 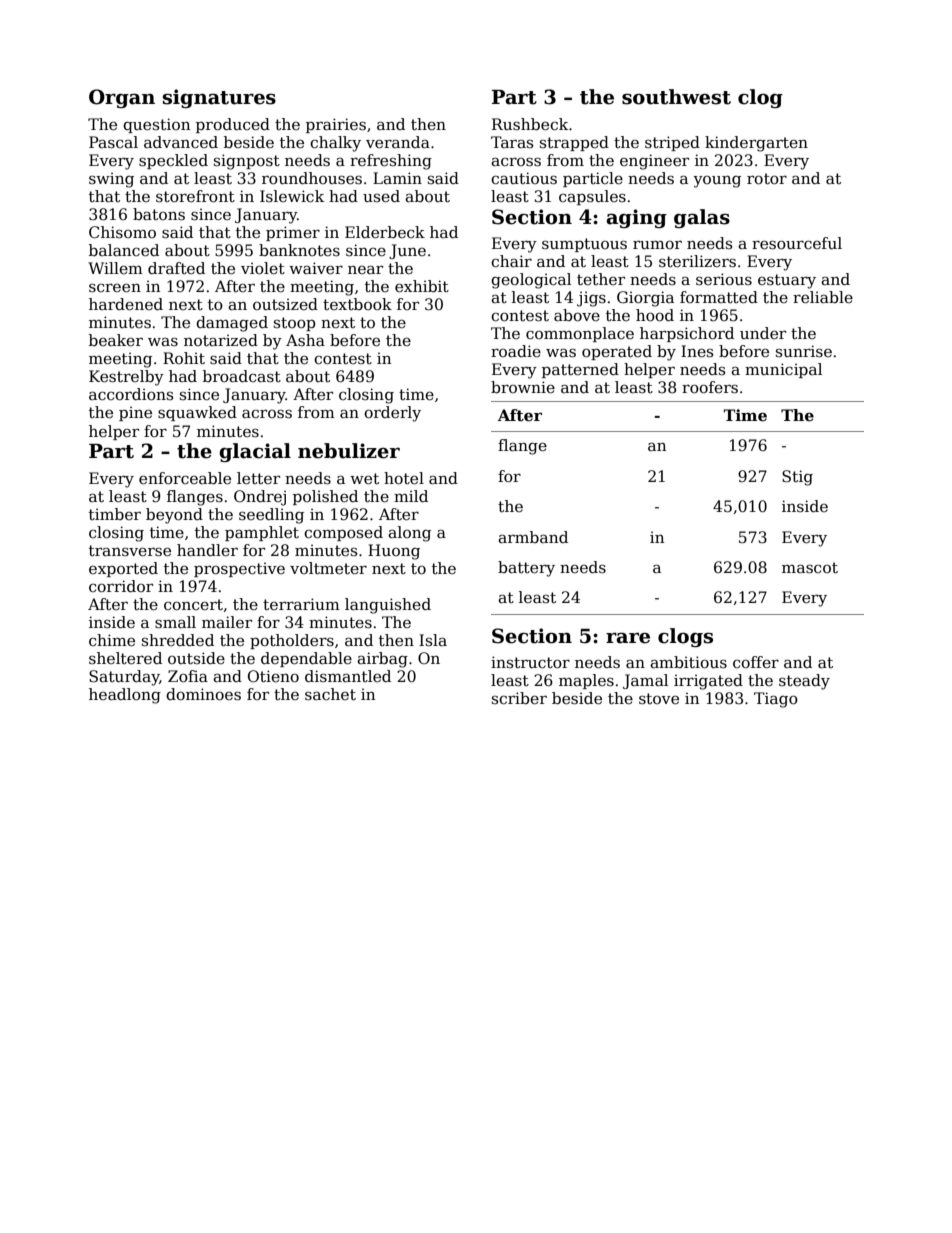 What do you see at coordinates (787, 281) in the screenshot?
I see `estuary` at bounding box center [787, 281].
